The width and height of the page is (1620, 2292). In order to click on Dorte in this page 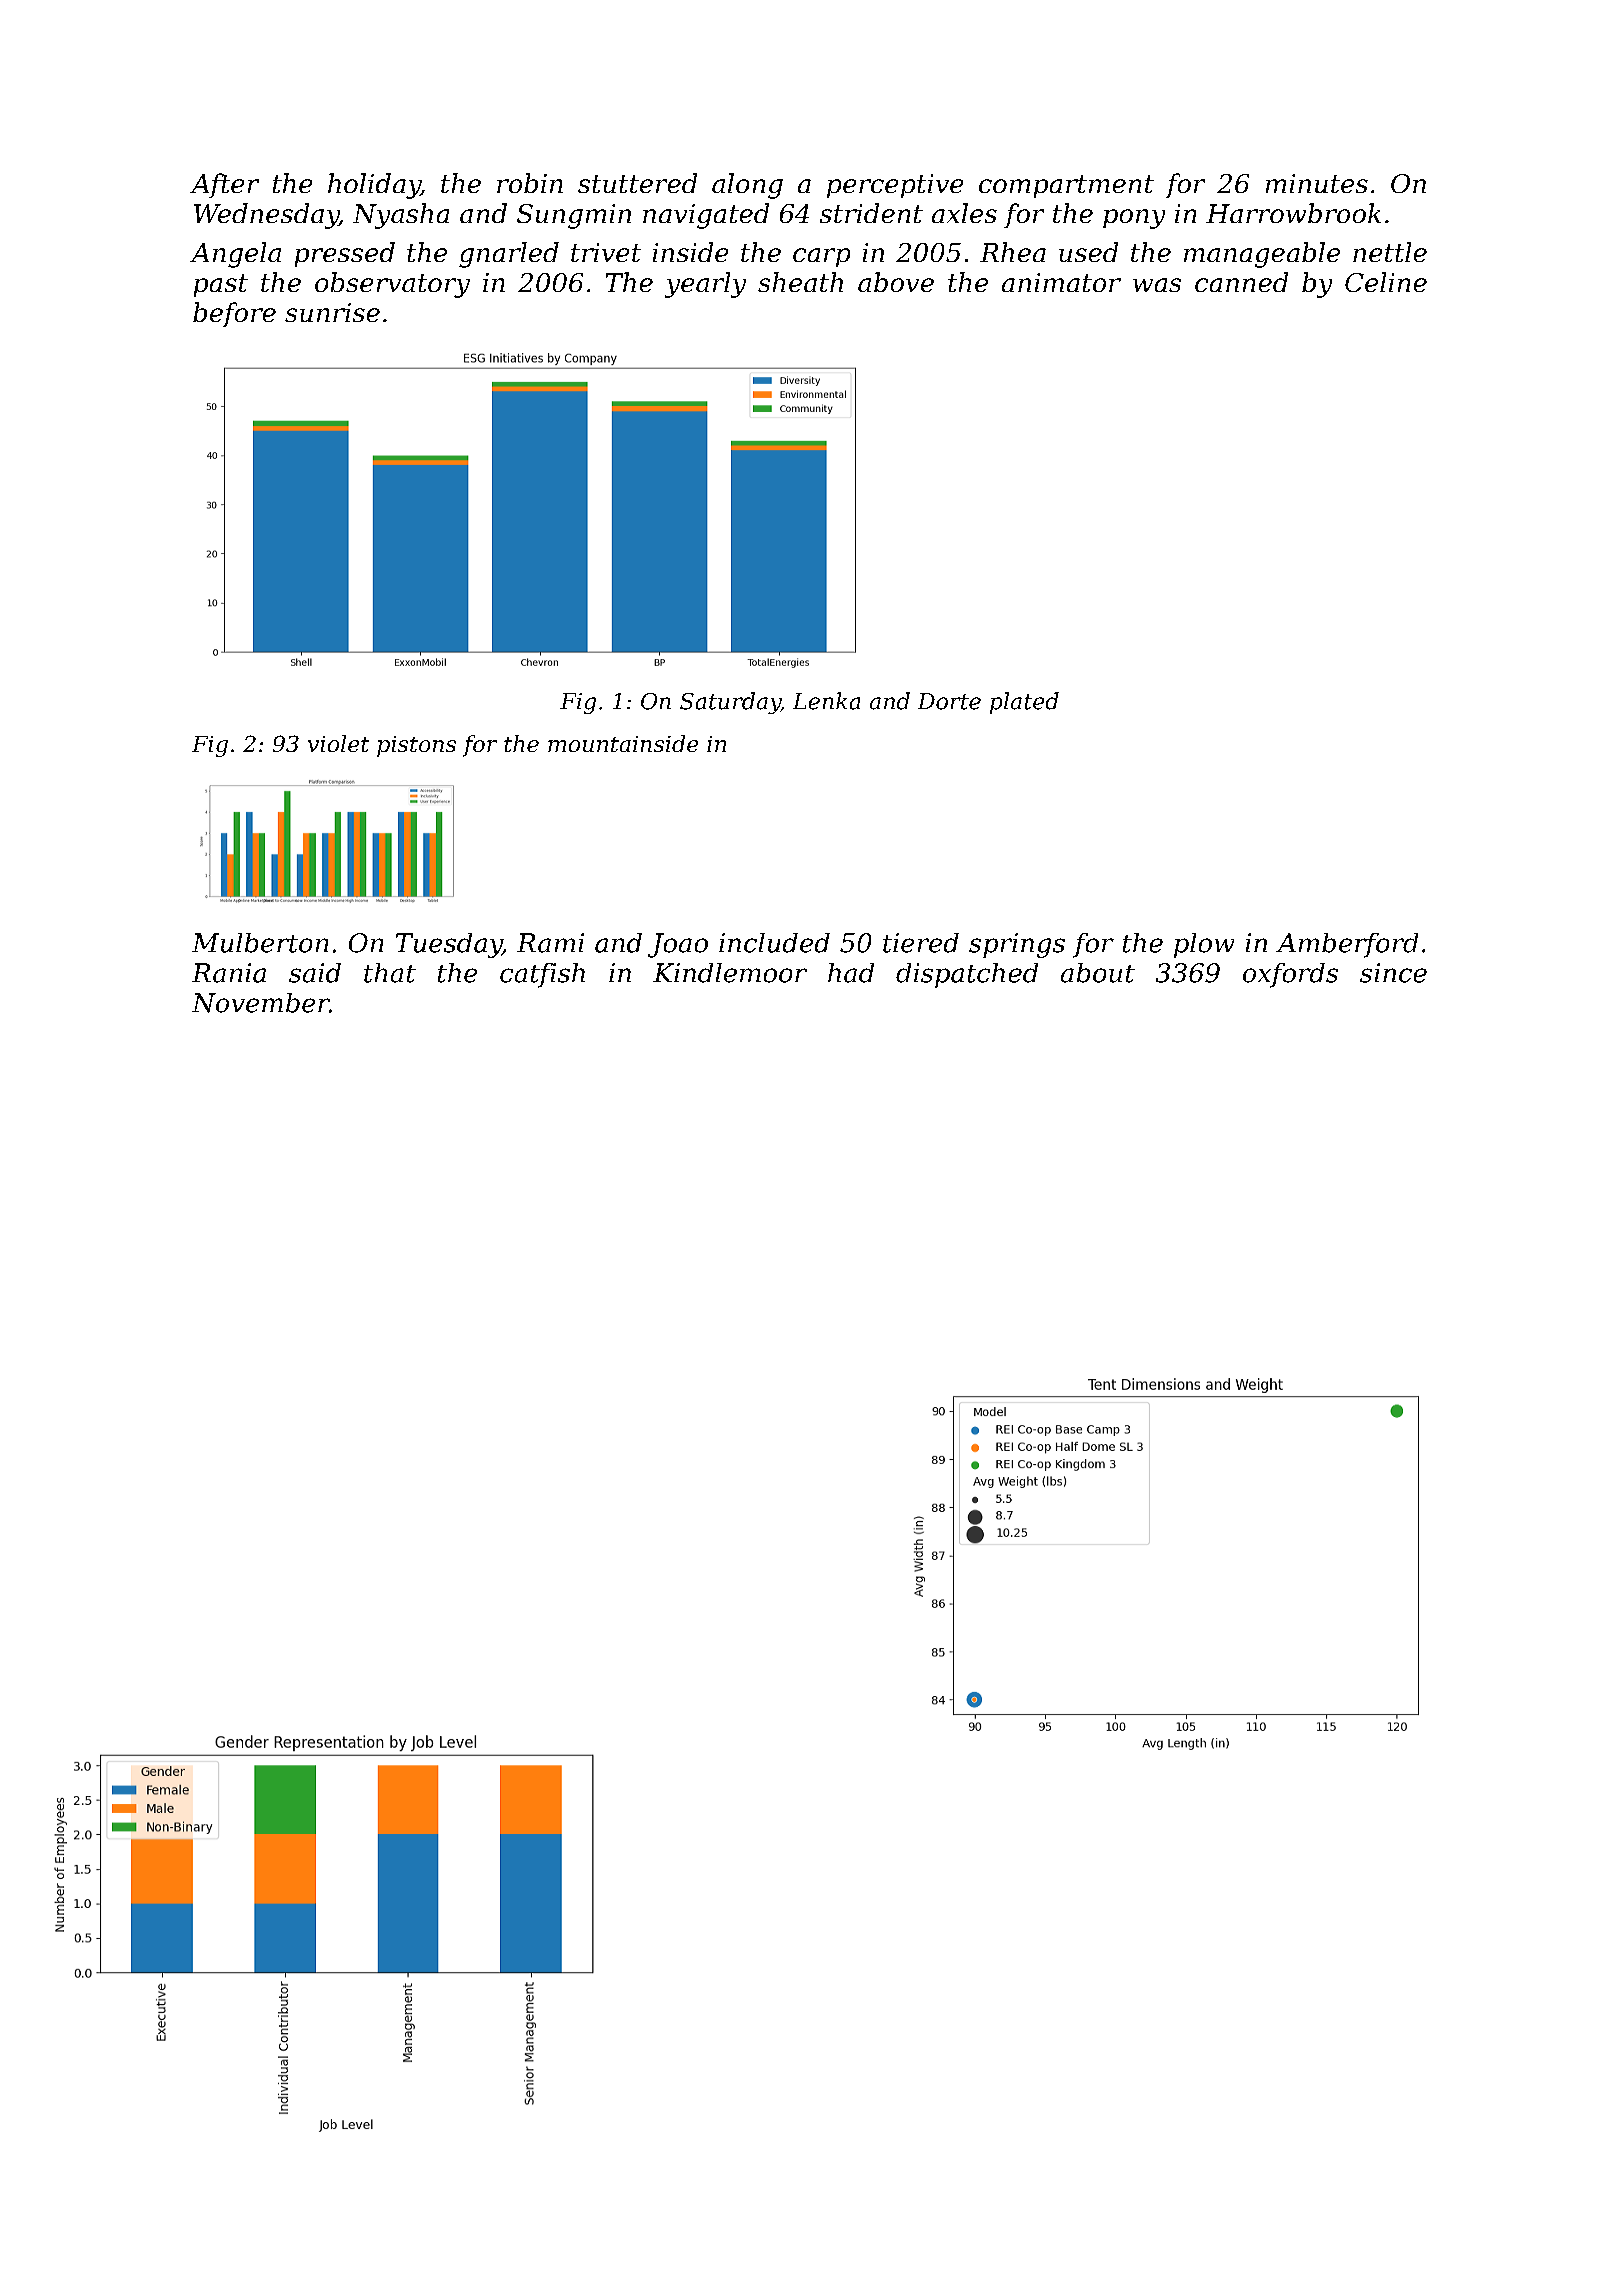, I will do `click(949, 701)`.
